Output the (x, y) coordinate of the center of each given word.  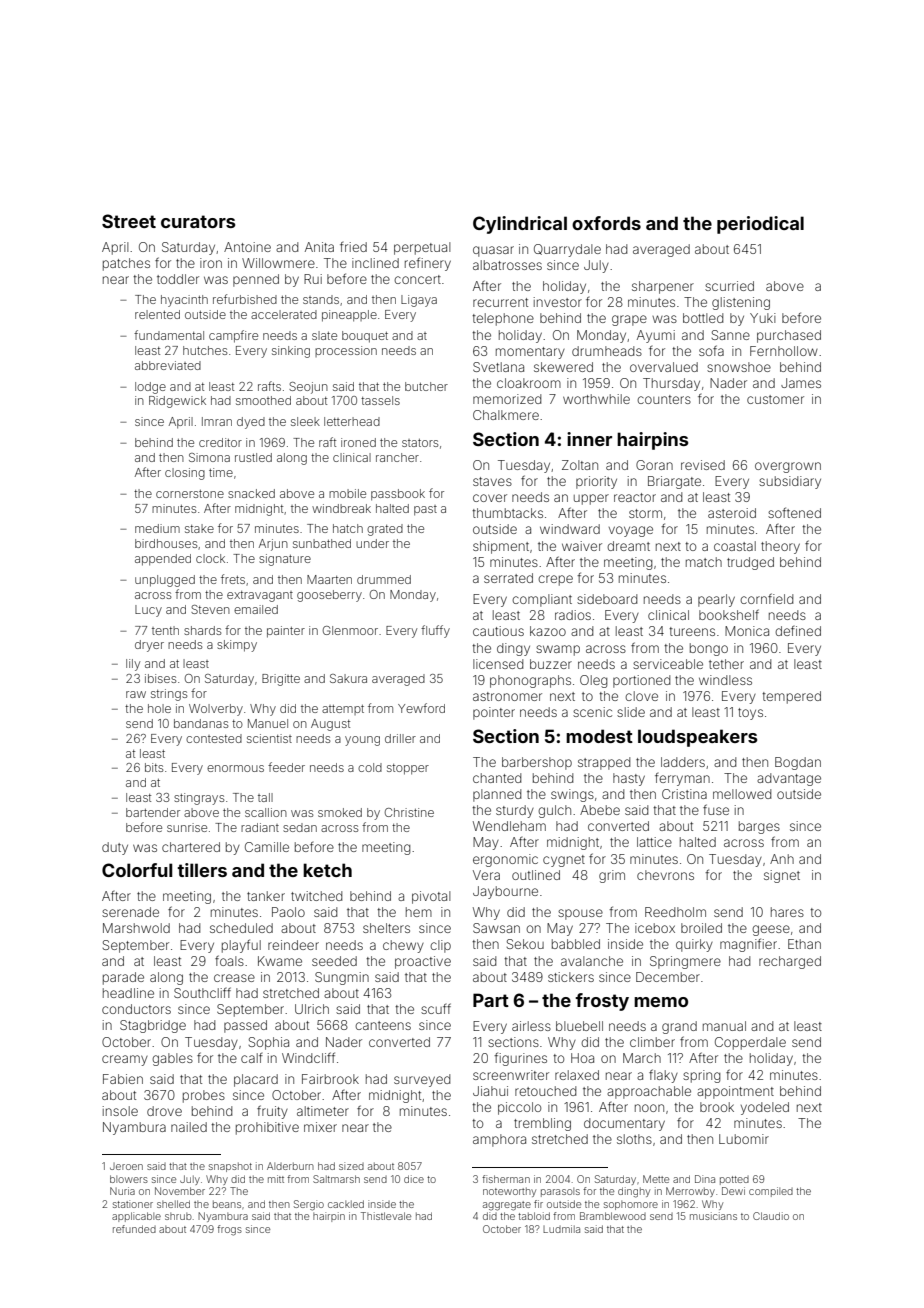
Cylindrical (520, 225)
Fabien (123, 1079)
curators (198, 221)
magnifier (748, 945)
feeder (286, 767)
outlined (536, 875)
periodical (760, 225)
